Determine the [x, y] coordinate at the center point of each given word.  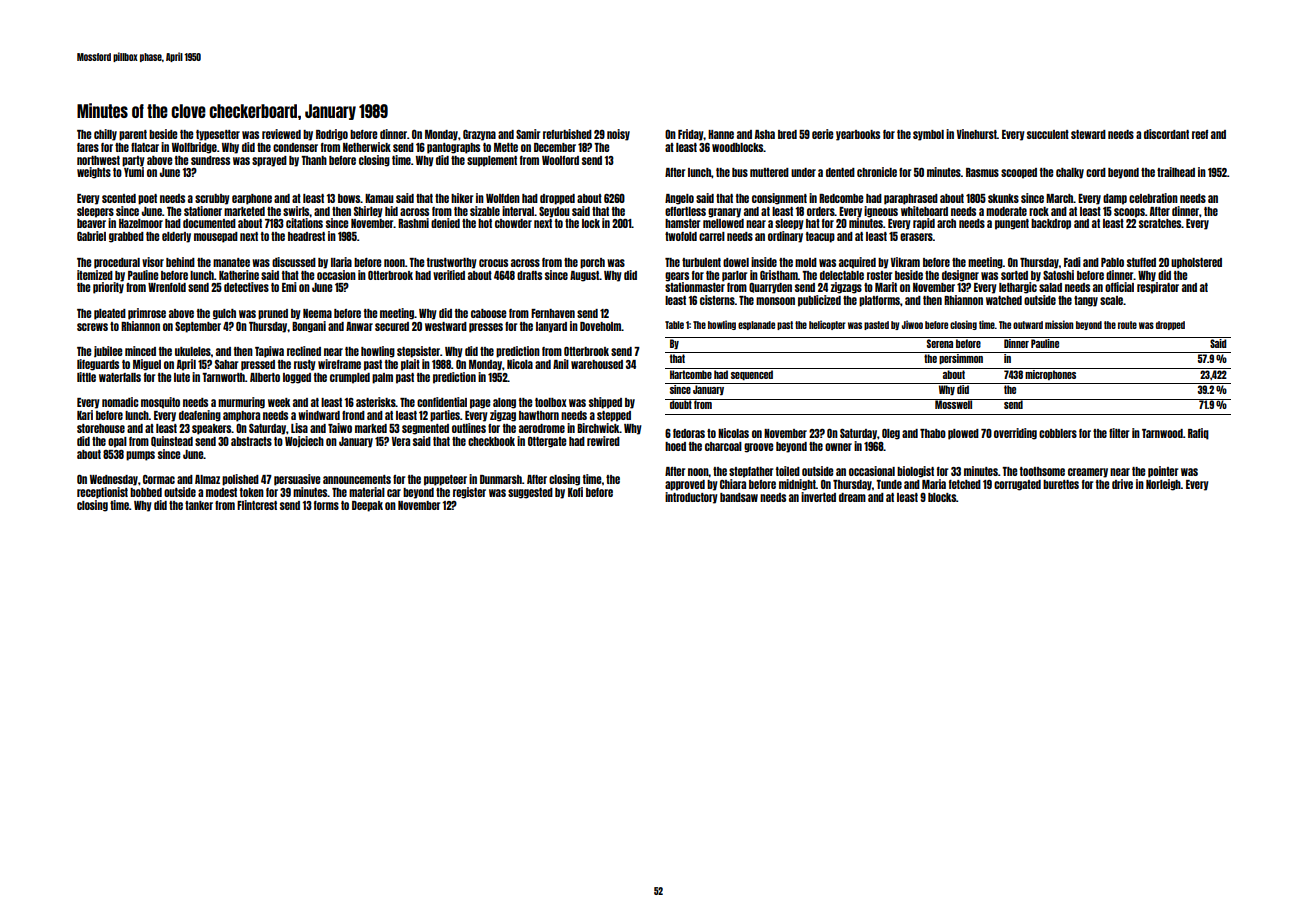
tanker [199, 505]
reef [1200, 134]
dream [852, 497]
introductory [691, 498]
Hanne [721, 134]
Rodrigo [332, 135]
